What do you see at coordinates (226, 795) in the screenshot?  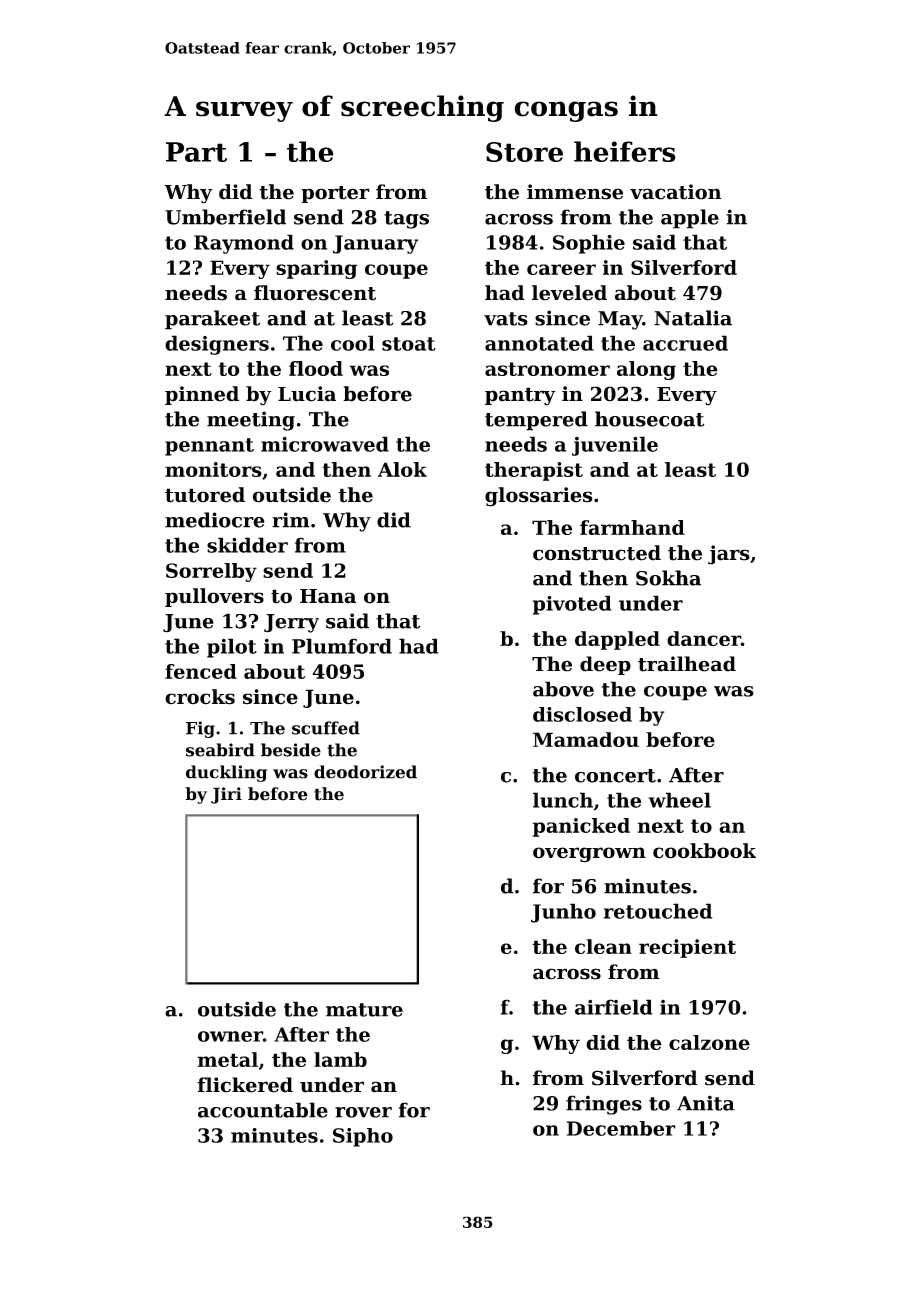 I see `Jiri` at bounding box center [226, 795].
